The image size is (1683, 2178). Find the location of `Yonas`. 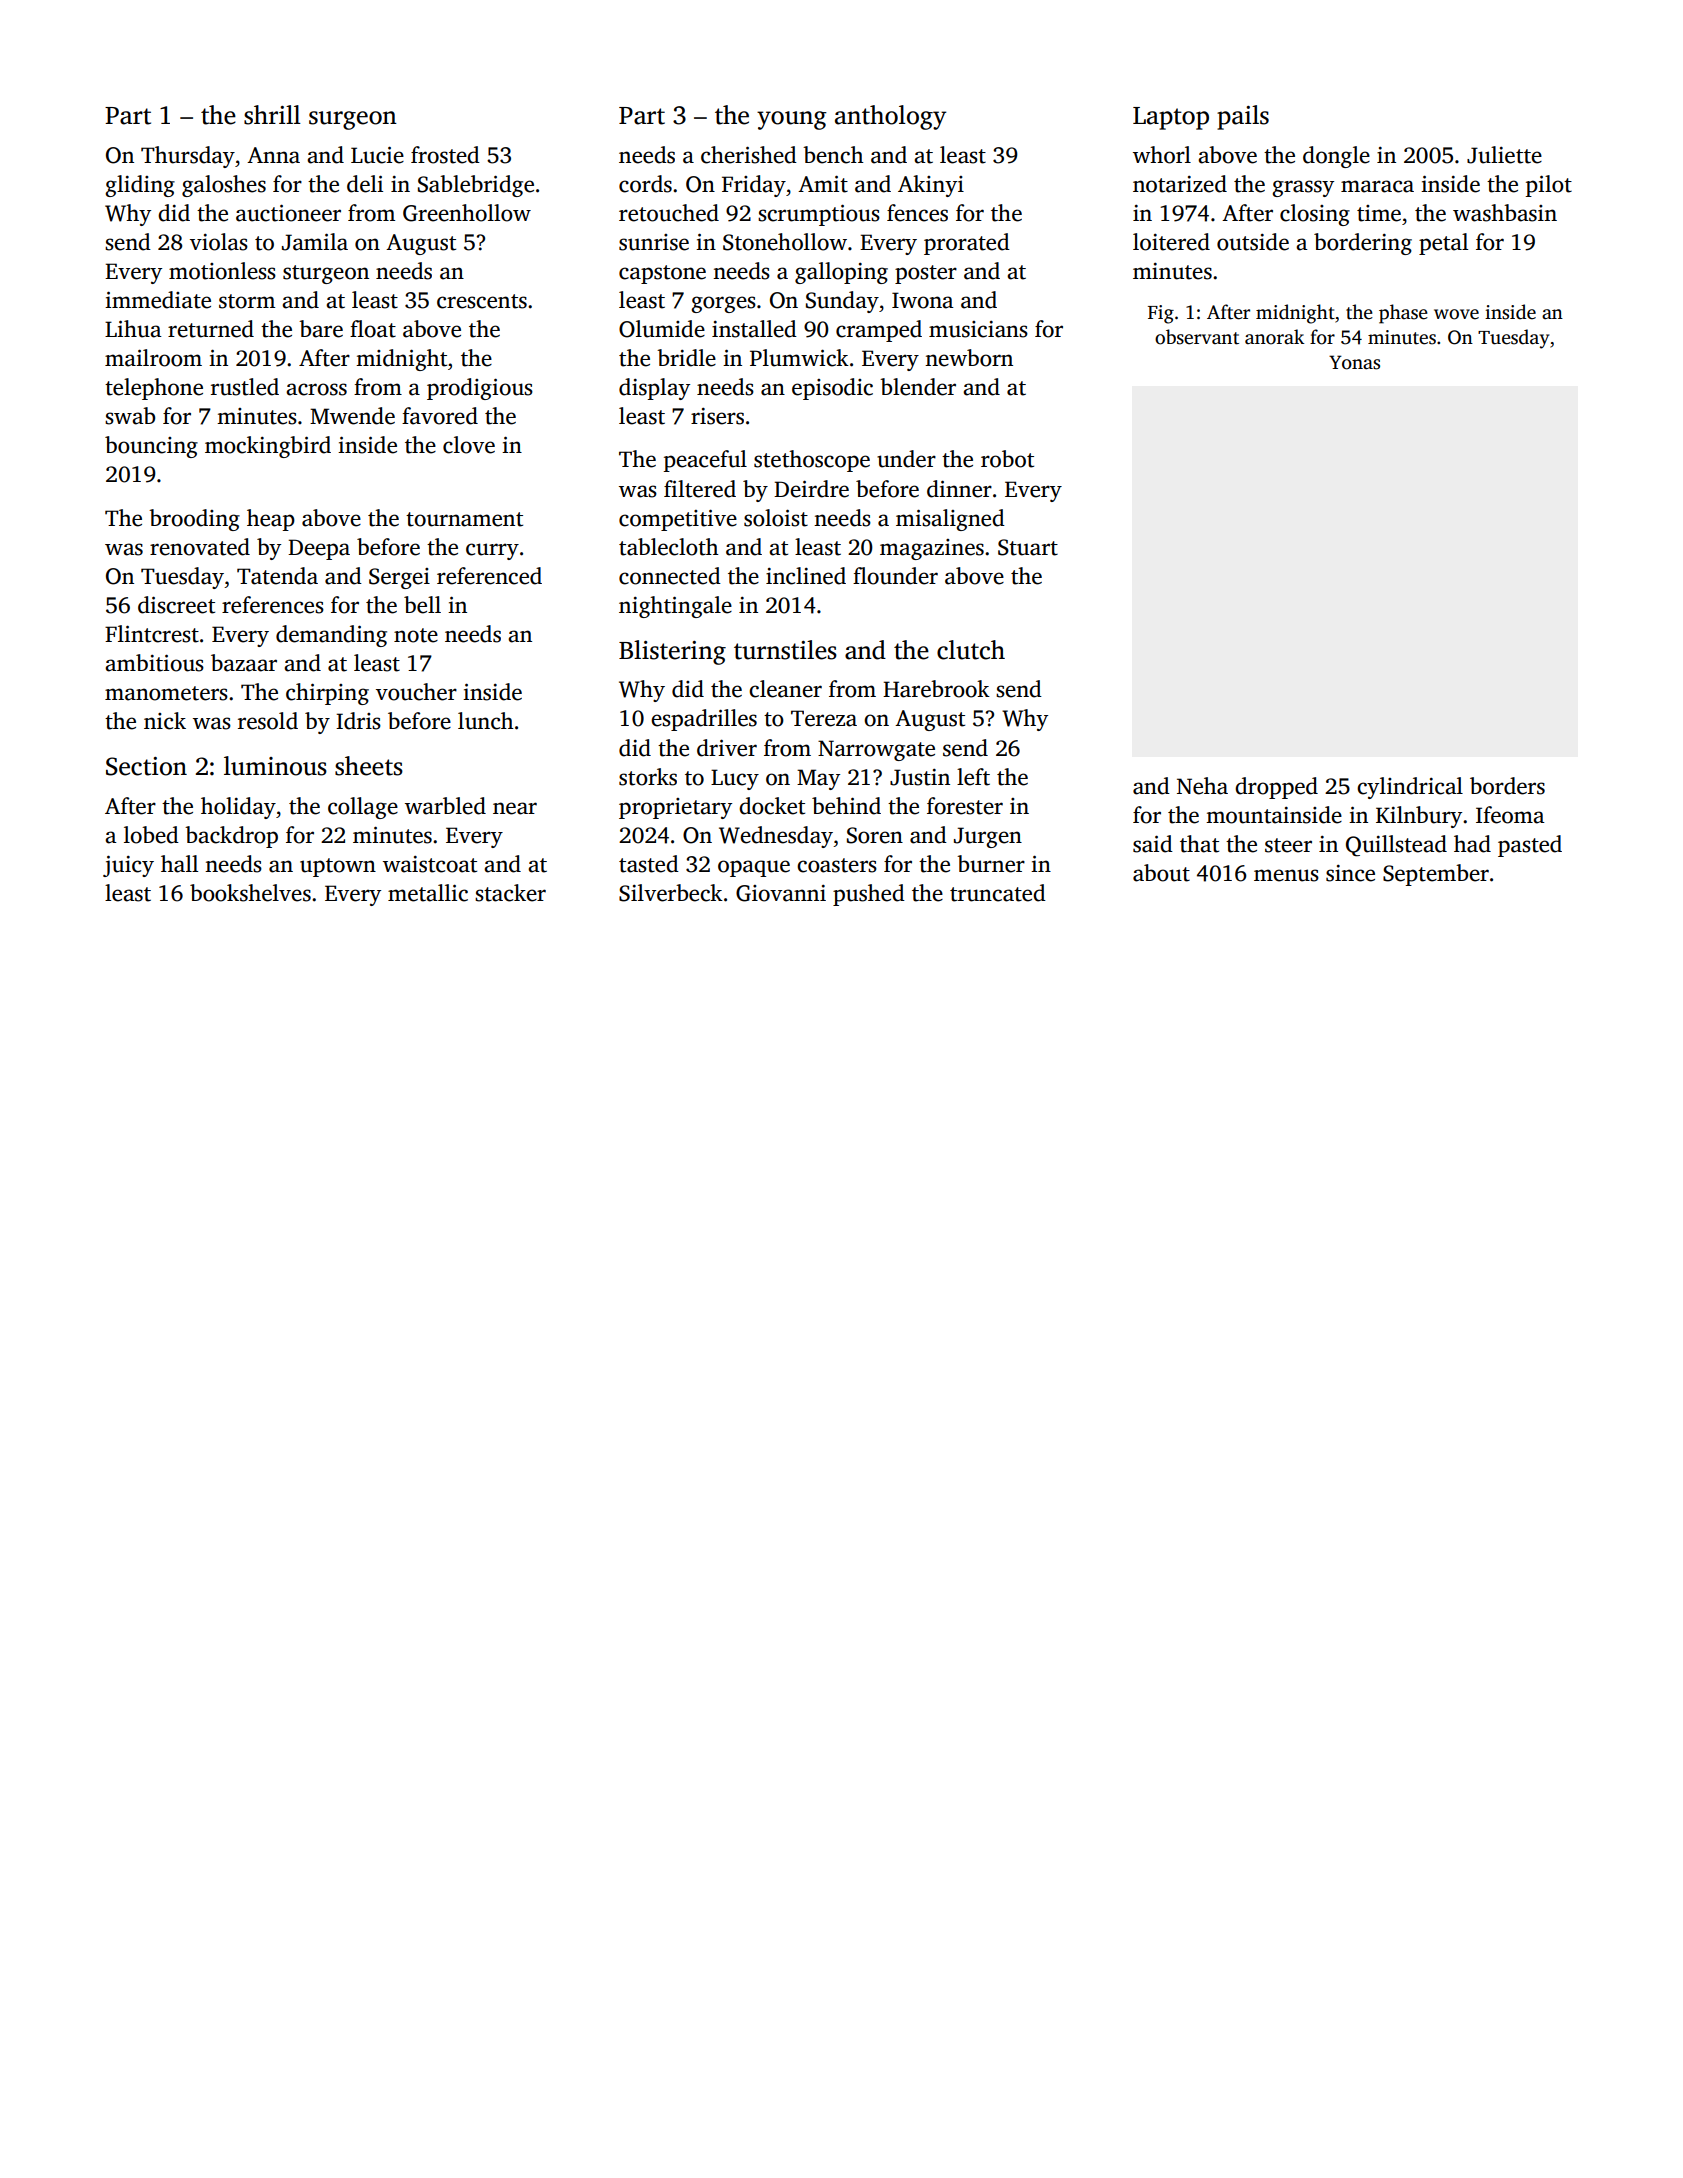

Yonas is located at coordinates (1354, 362).
